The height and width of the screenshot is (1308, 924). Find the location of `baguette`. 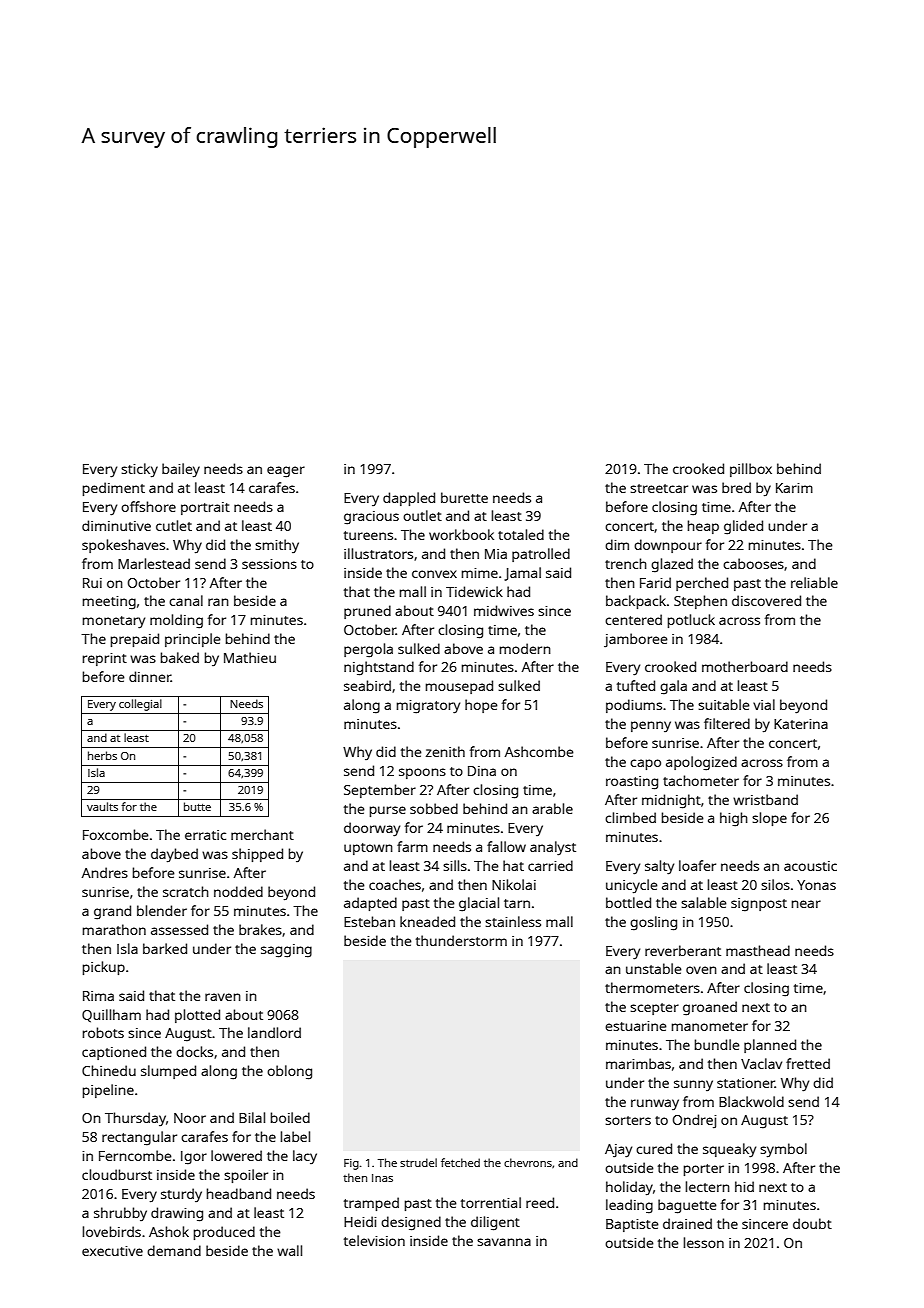

baguette is located at coordinates (687, 1206).
